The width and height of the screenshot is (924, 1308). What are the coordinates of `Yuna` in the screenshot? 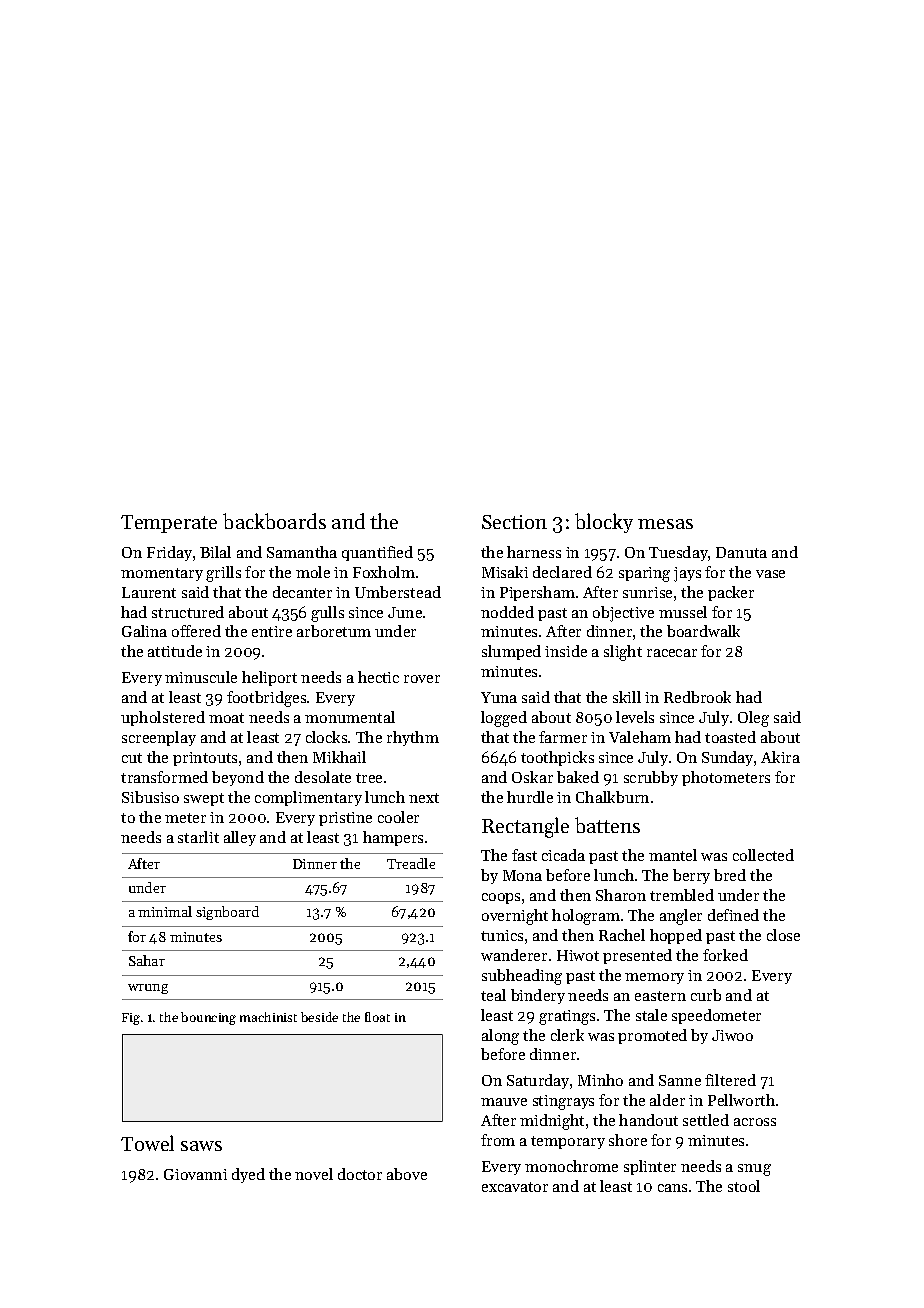 It's located at (499, 697).
